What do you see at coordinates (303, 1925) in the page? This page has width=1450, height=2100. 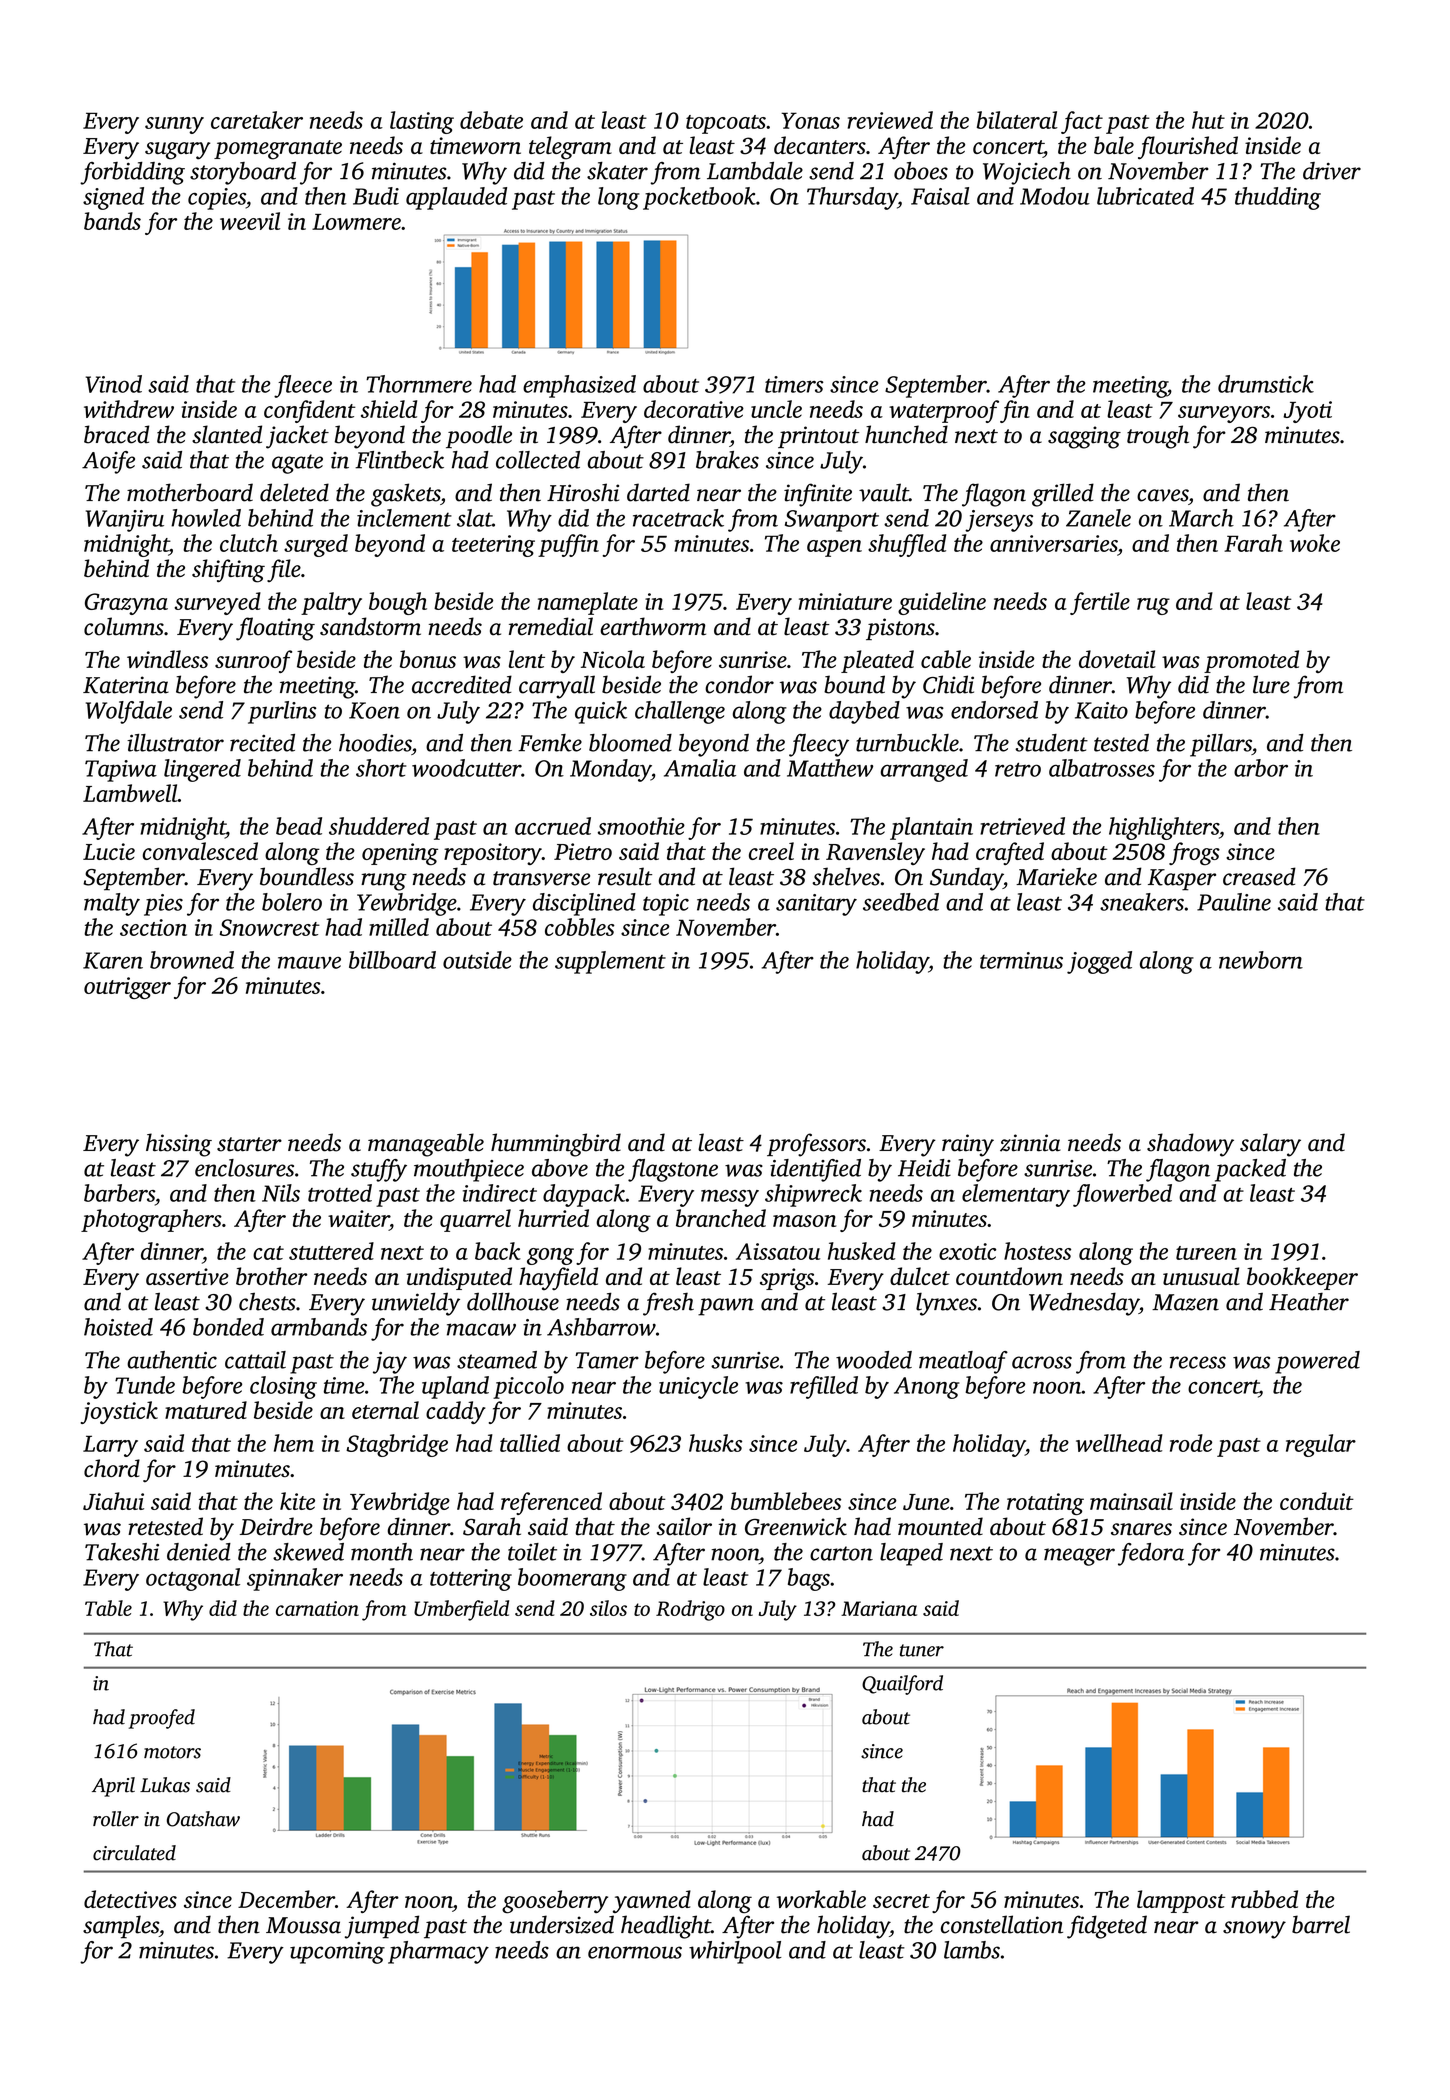 I see `Moussa` at bounding box center [303, 1925].
